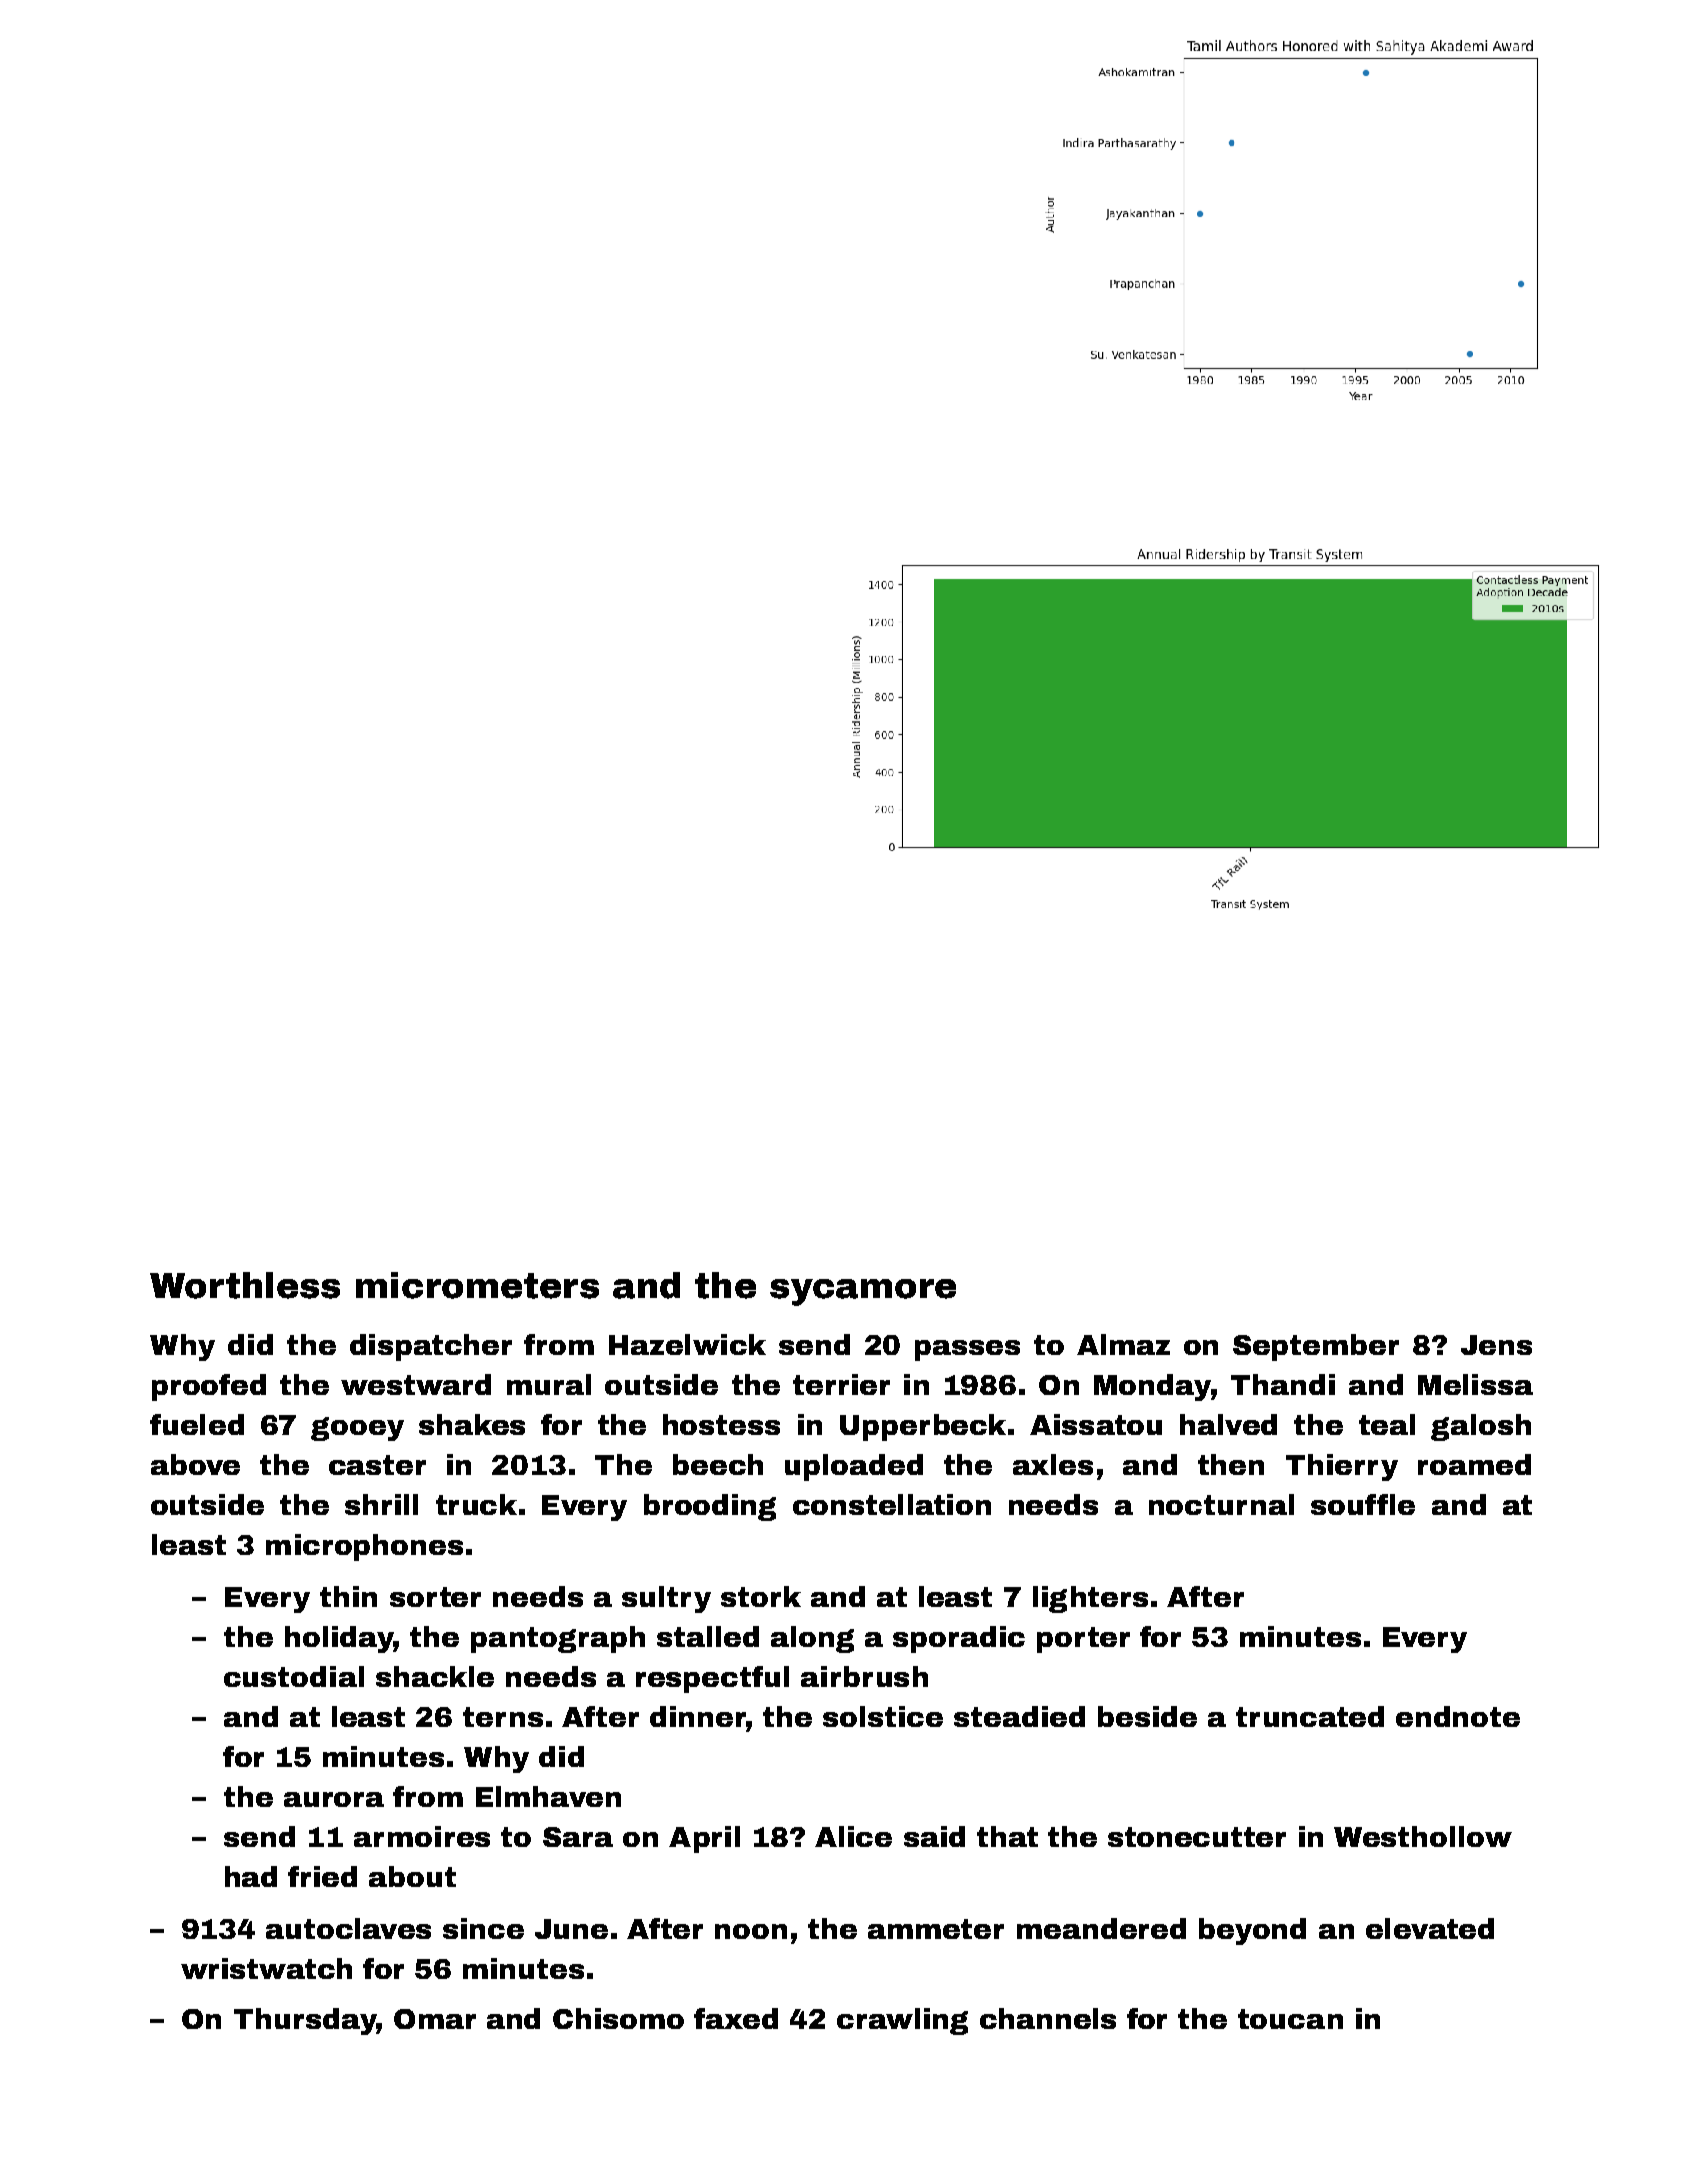 The image size is (1683, 2178). What do you see at coordinates (1496, 1345) in the image?
I see `Jens` at bounding box center [1496, 1345].
